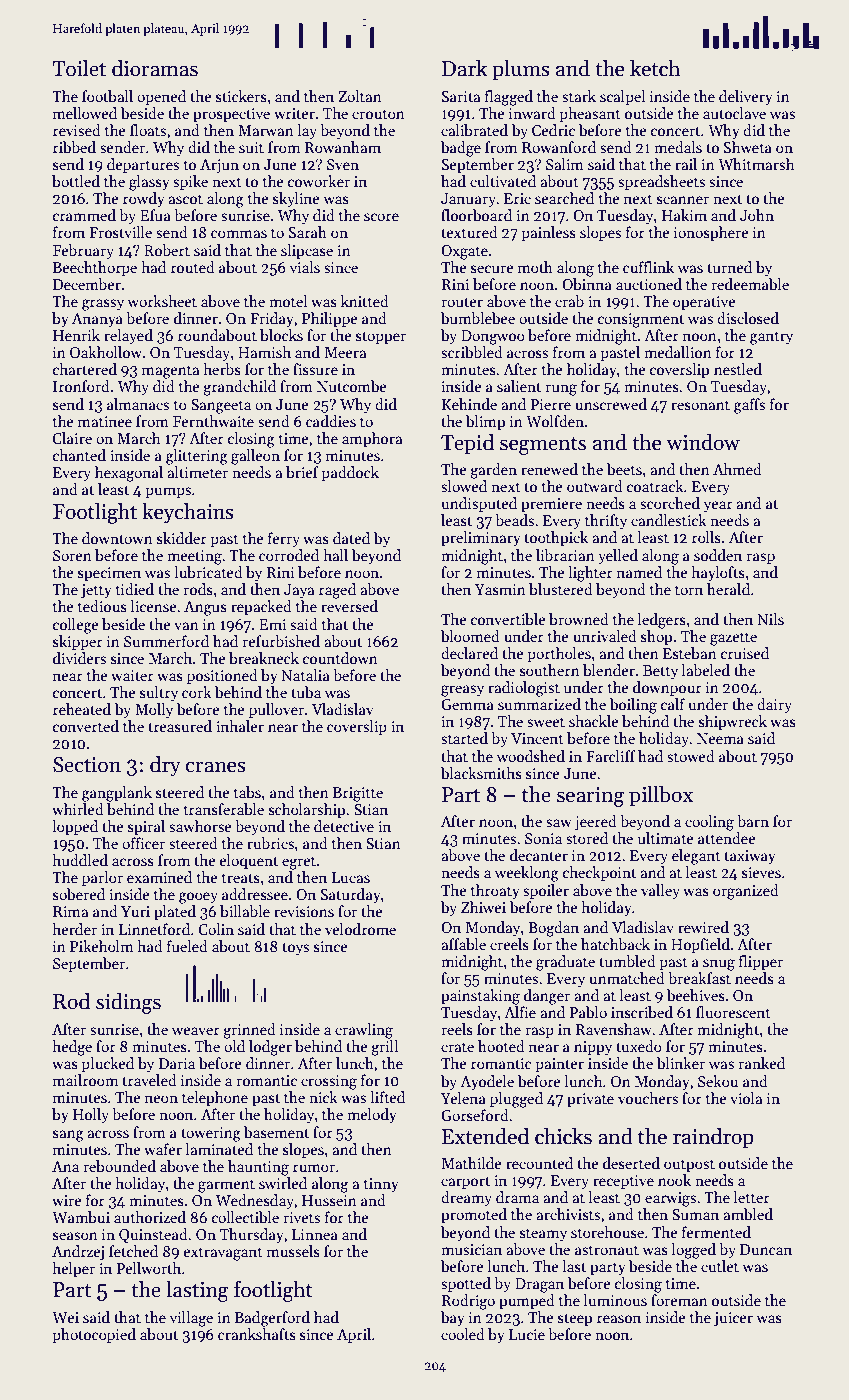  I want to click on plums, so click(521, 70).
